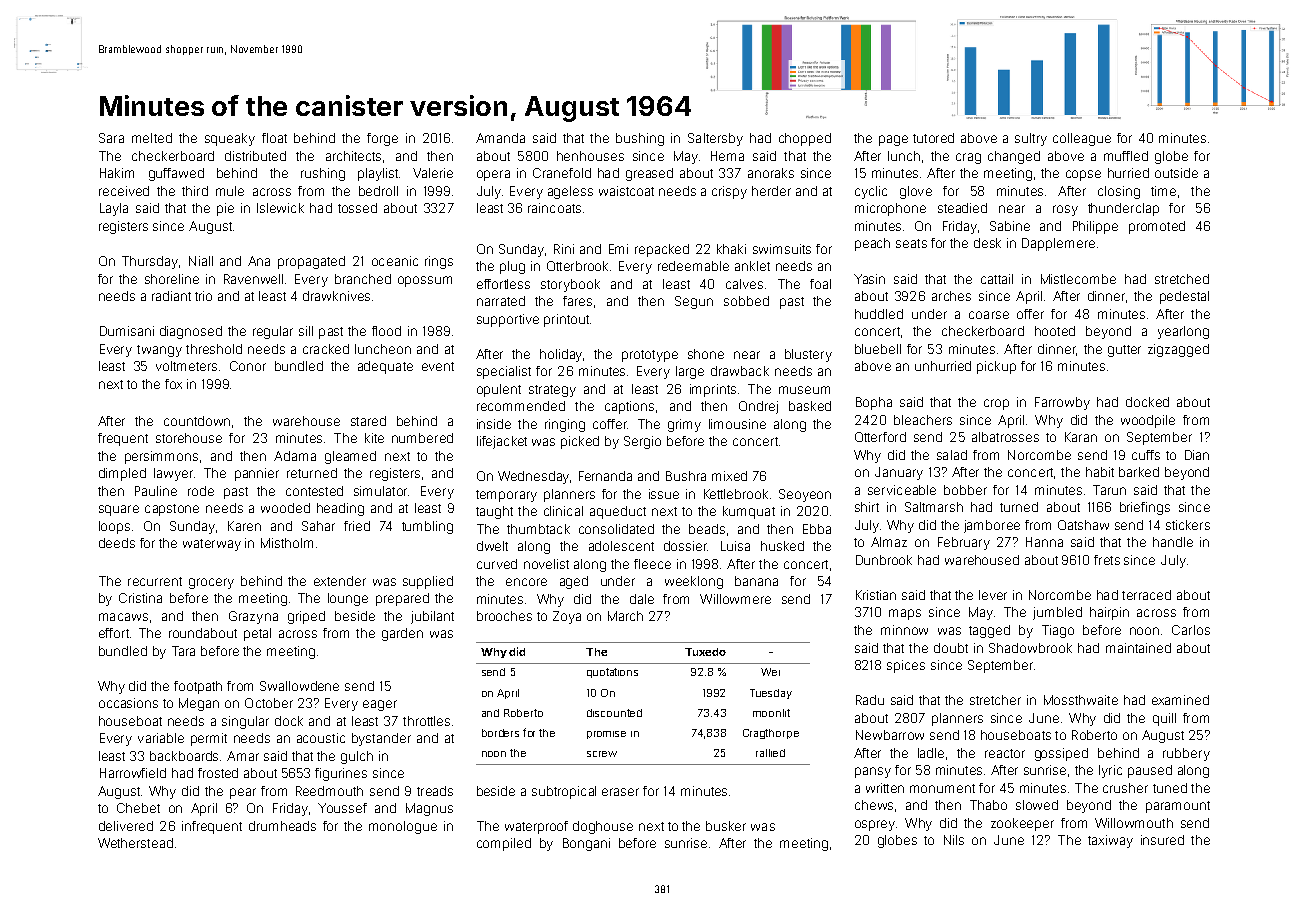 This page has width=1308, height=924. I want to click on Yasin, so click(869, 279).
